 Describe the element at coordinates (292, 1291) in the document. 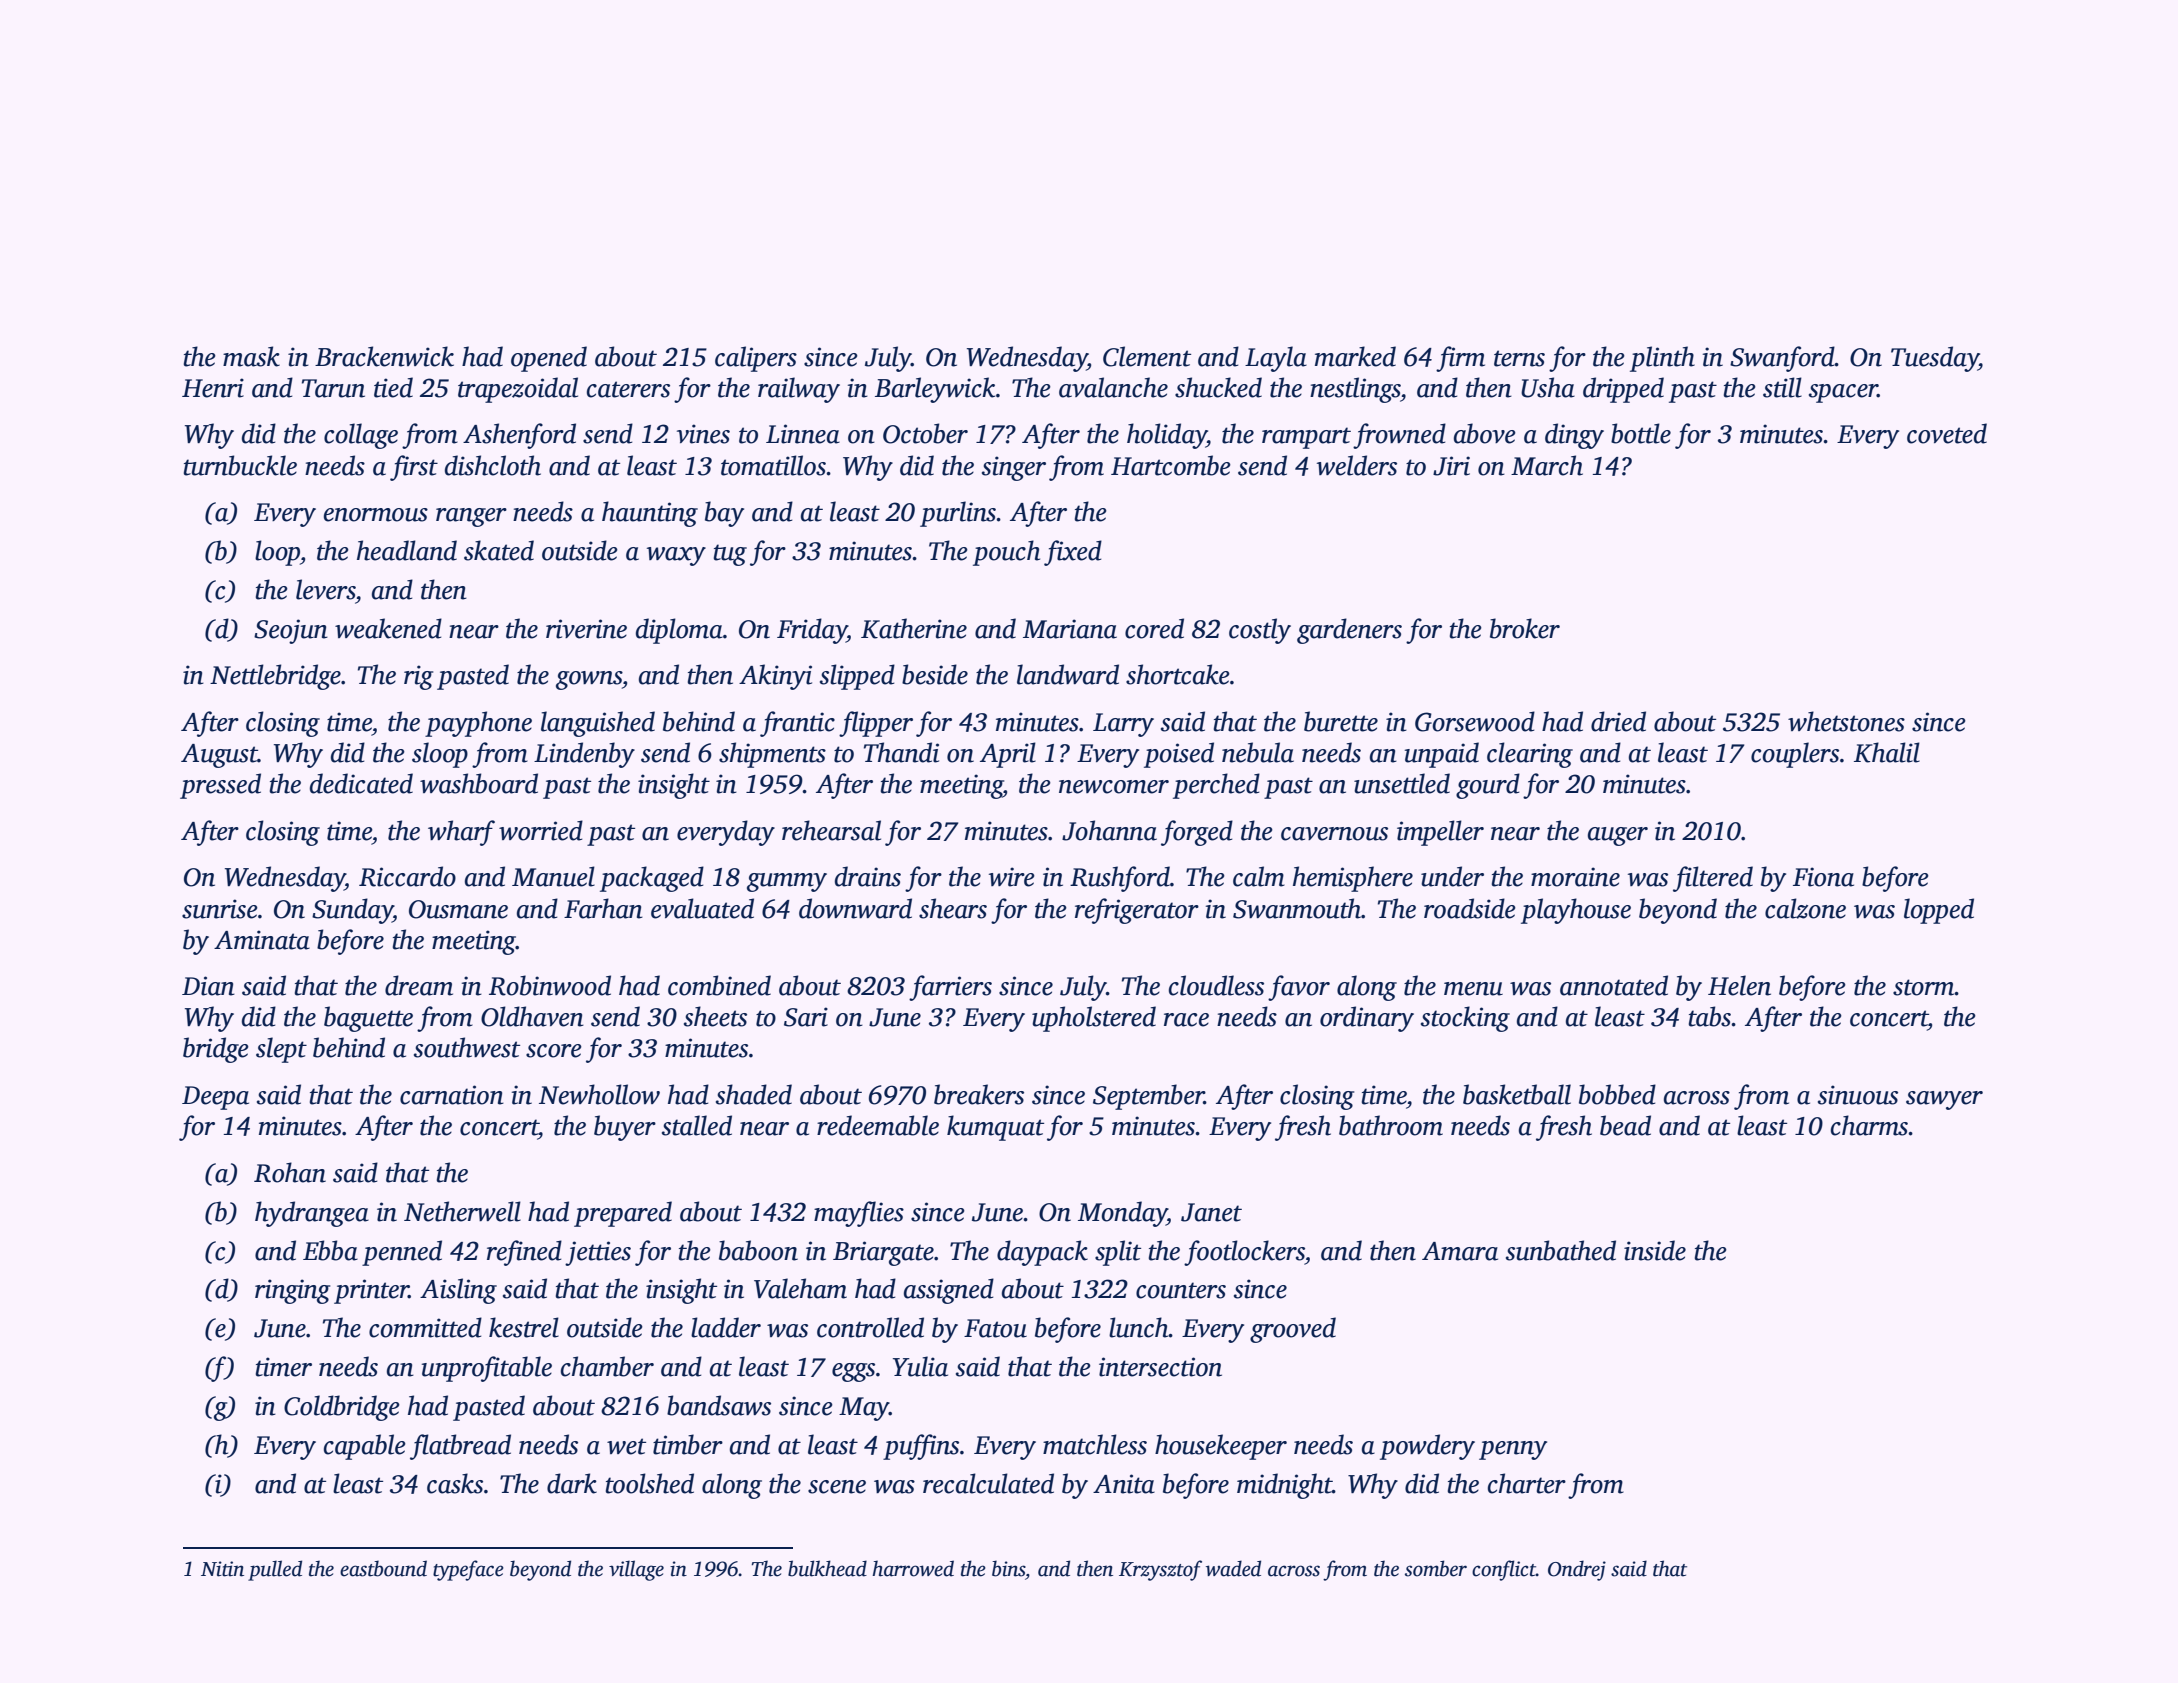

I see `ringing` at that location.
